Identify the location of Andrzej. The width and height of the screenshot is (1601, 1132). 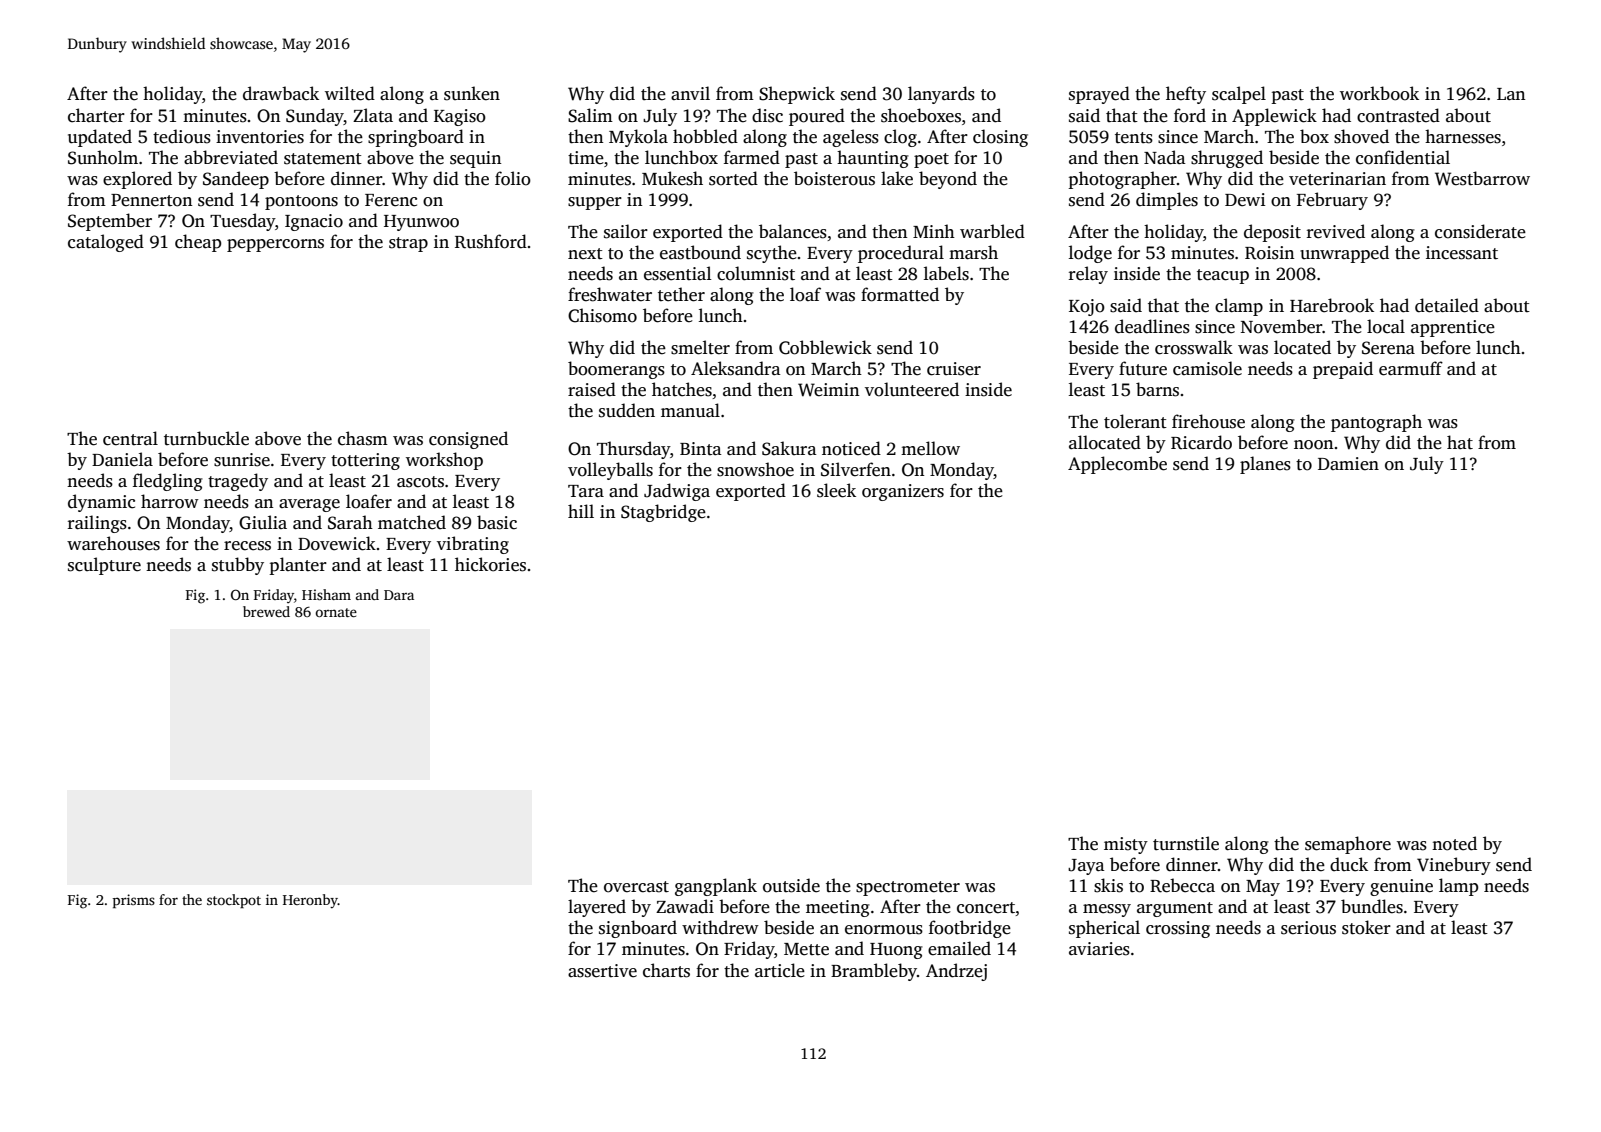
(956, 972).
